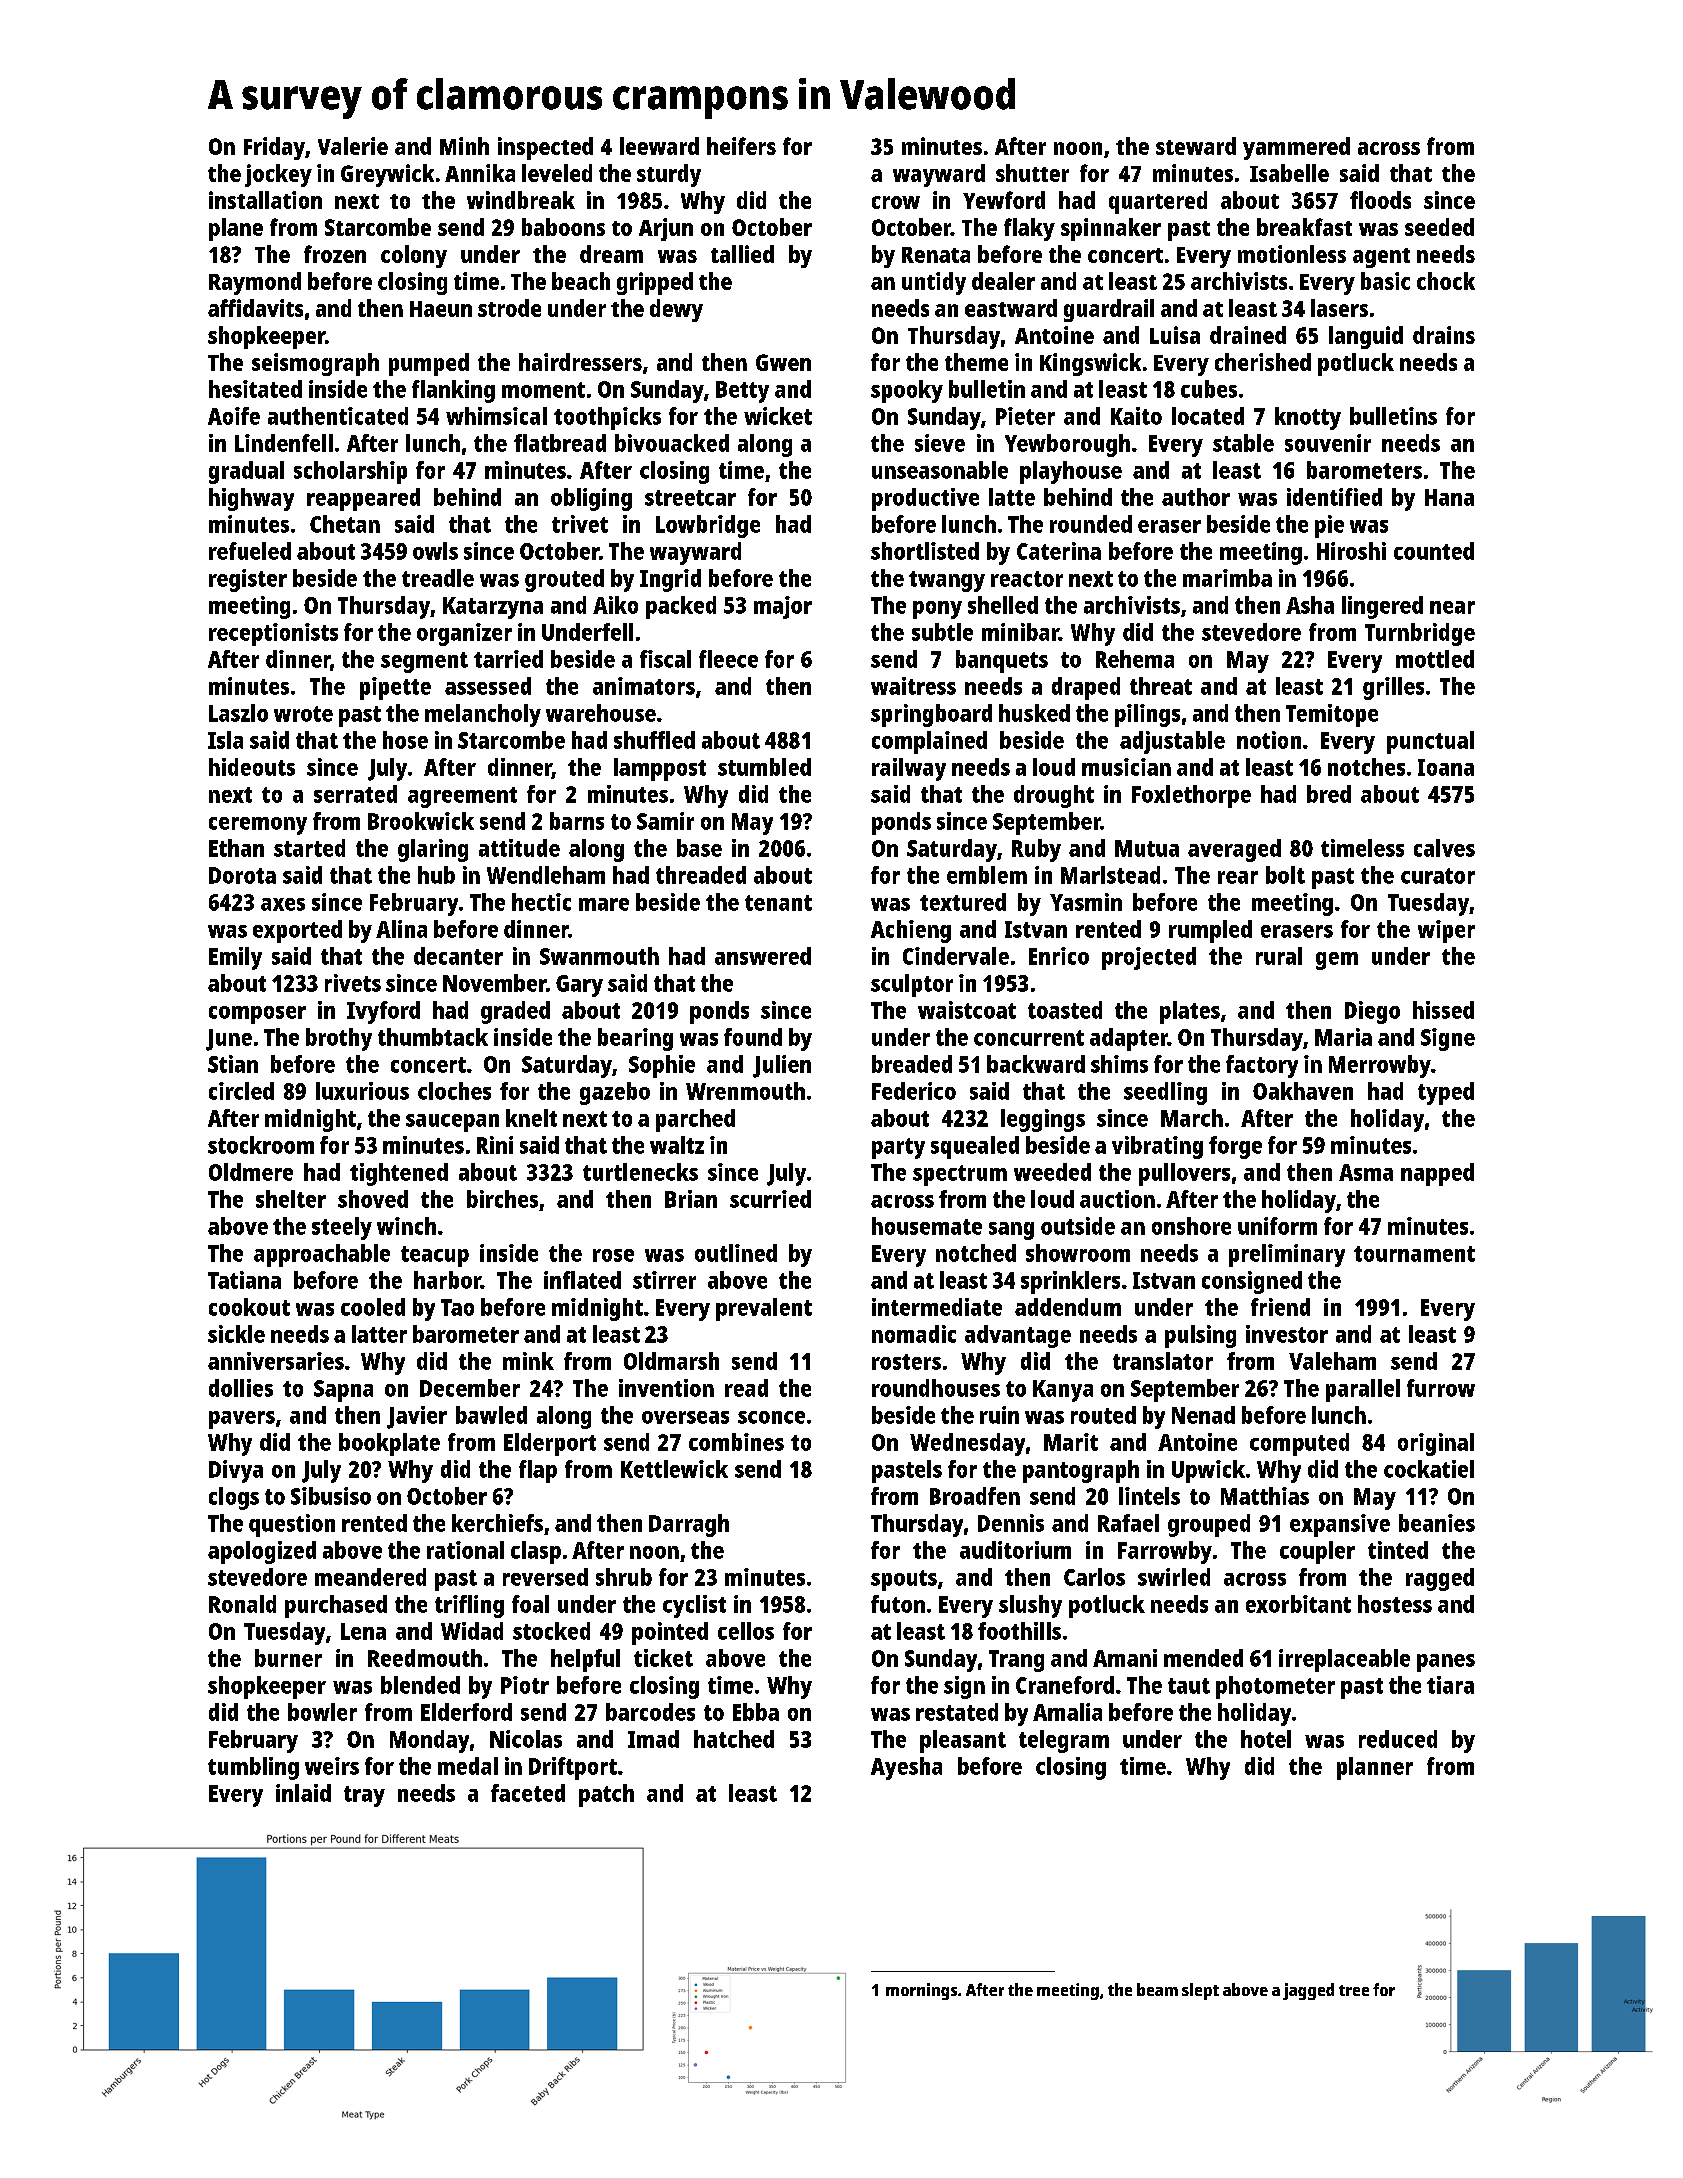 The width and height of the document is (1683, 2178). What do you see at coordinates (921, 1991) in the document?
I see `mornings` at bounding box center [921, 1991].
